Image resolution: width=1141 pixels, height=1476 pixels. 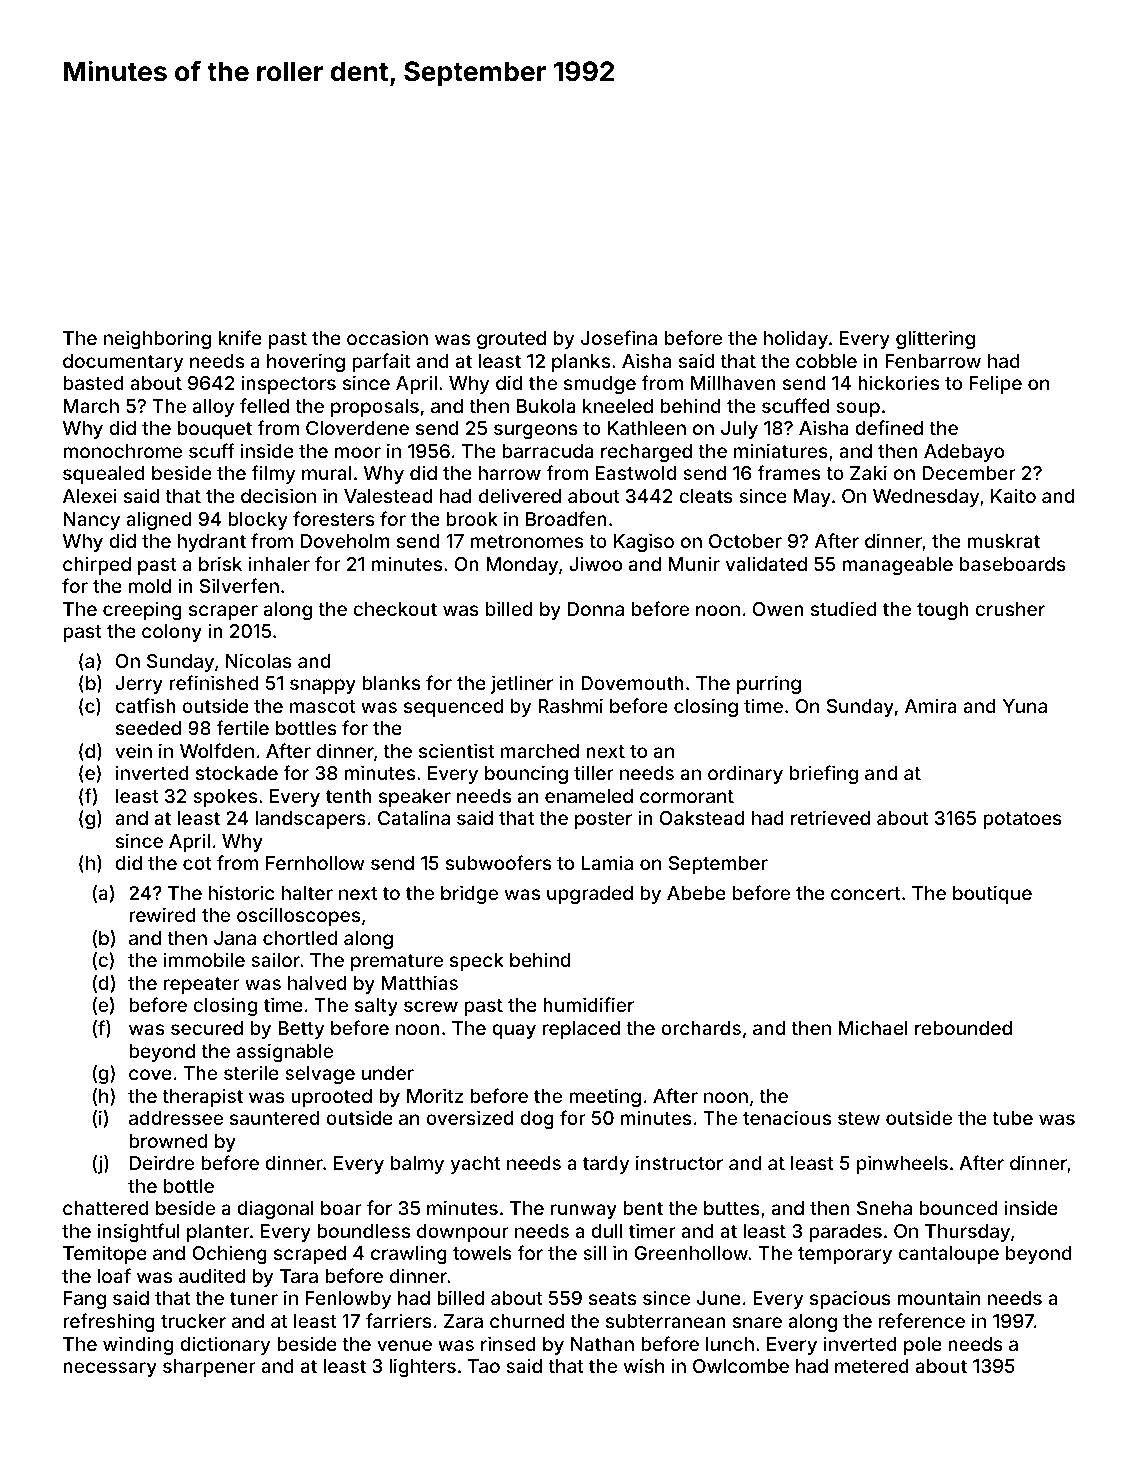 I want to click on felled, so click(x=264, y=405).
